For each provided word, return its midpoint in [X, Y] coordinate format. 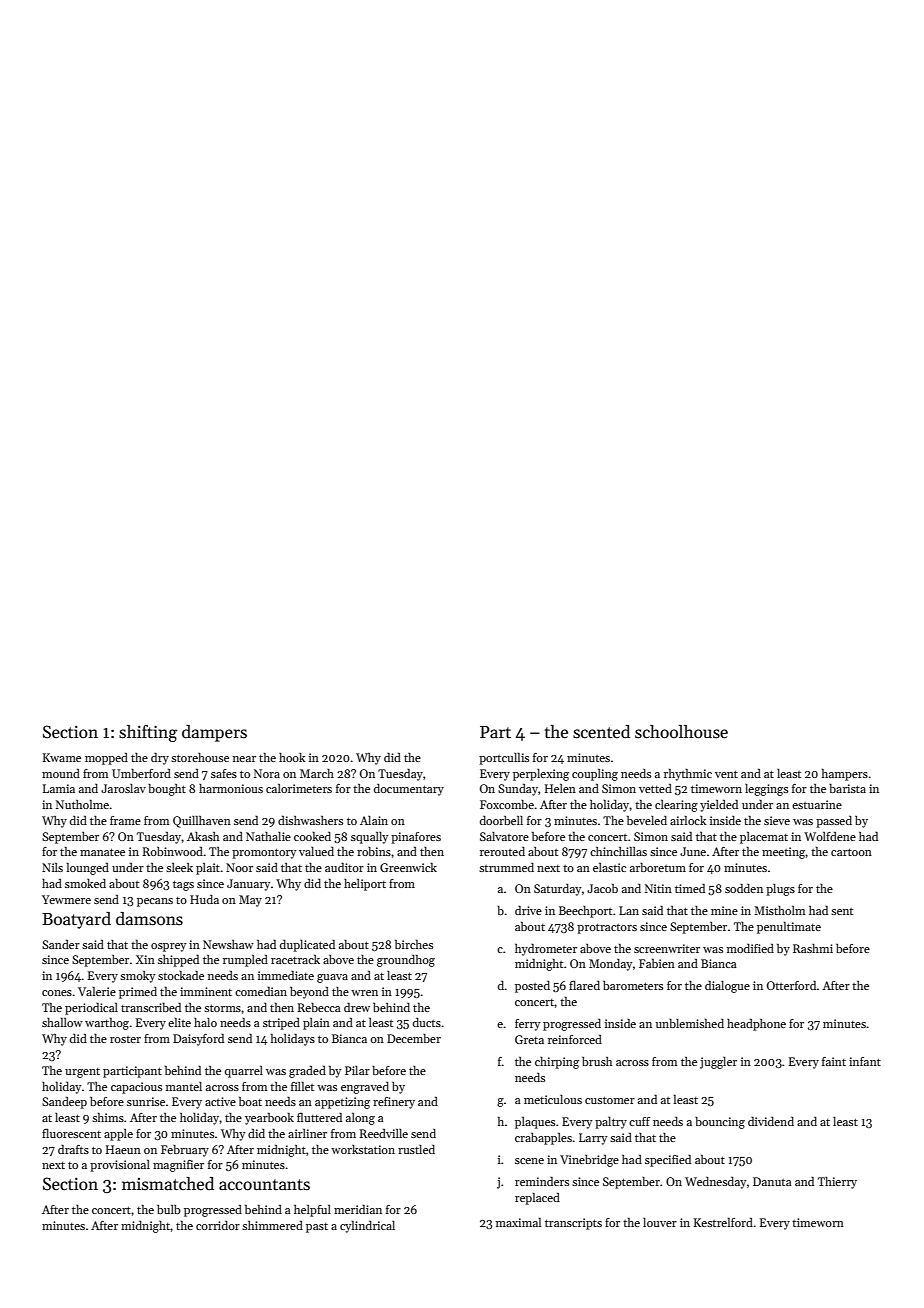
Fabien [657, 963]
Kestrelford [723, 1222]
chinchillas [618, 851]
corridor [218, 1225]
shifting [148, 733]
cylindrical [367, 1227]
